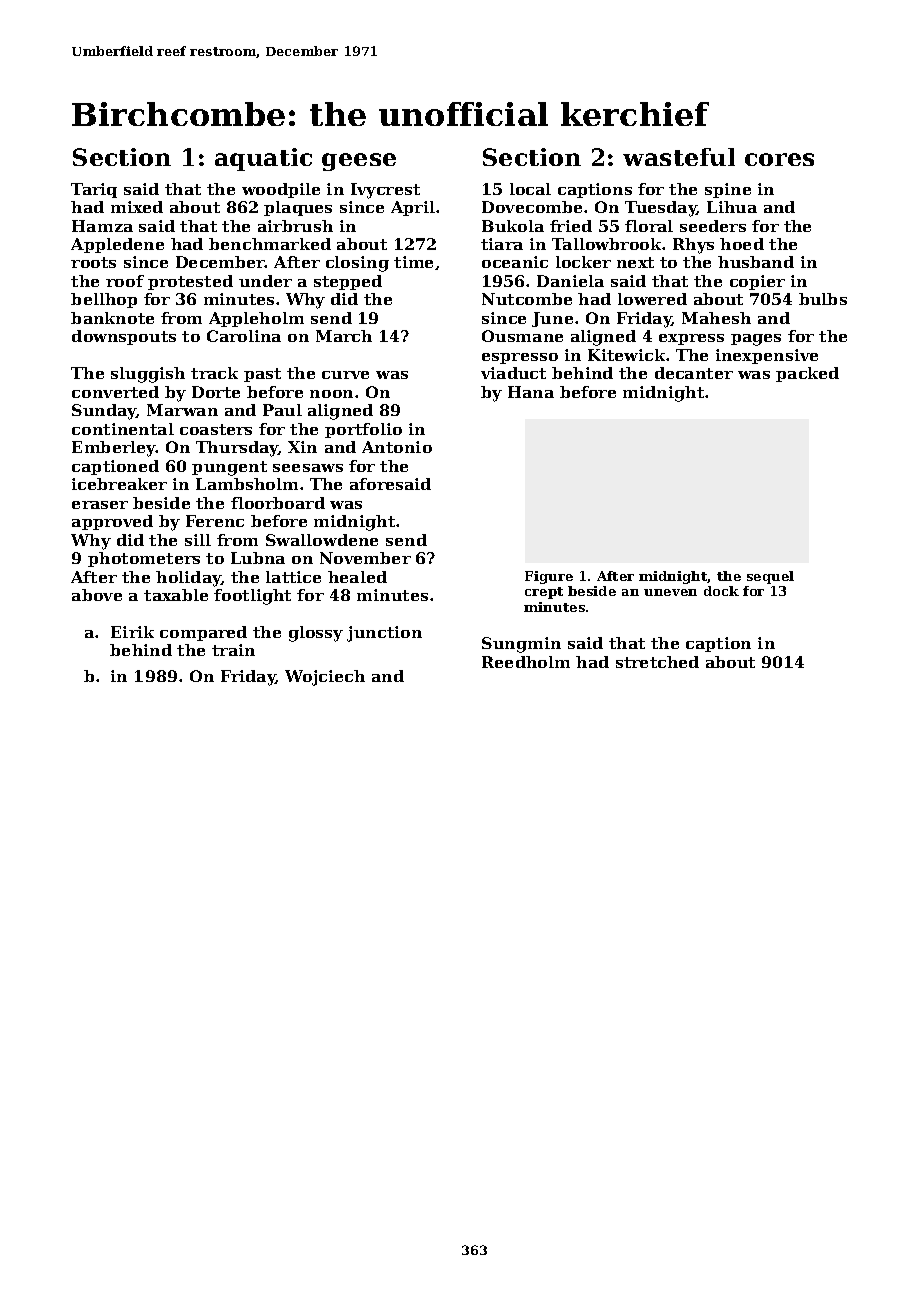 The image size is (924, 1308). I want to click on Eirik, so click(132, 632).
